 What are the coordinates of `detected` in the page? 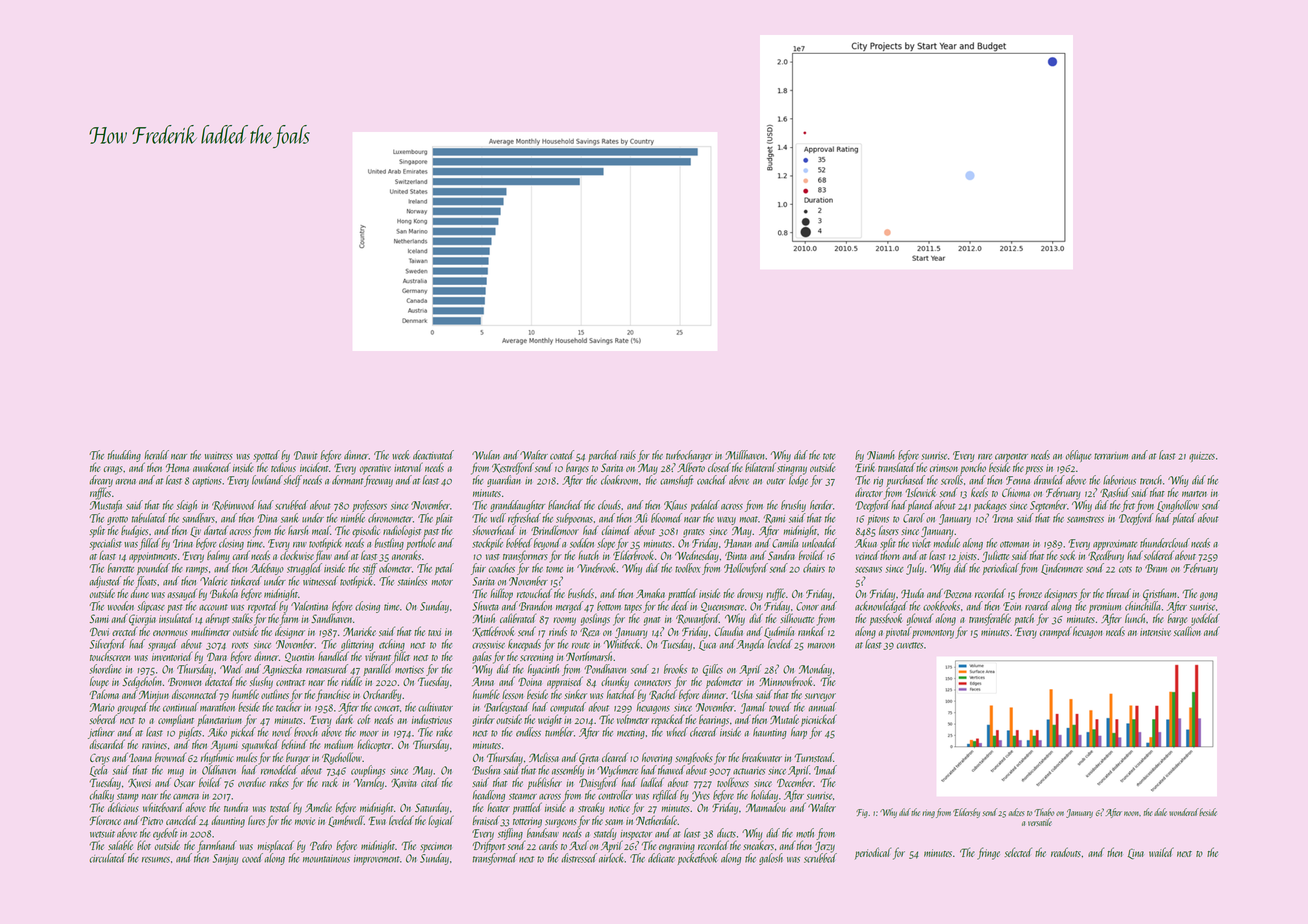 It's located at (219, 681).
